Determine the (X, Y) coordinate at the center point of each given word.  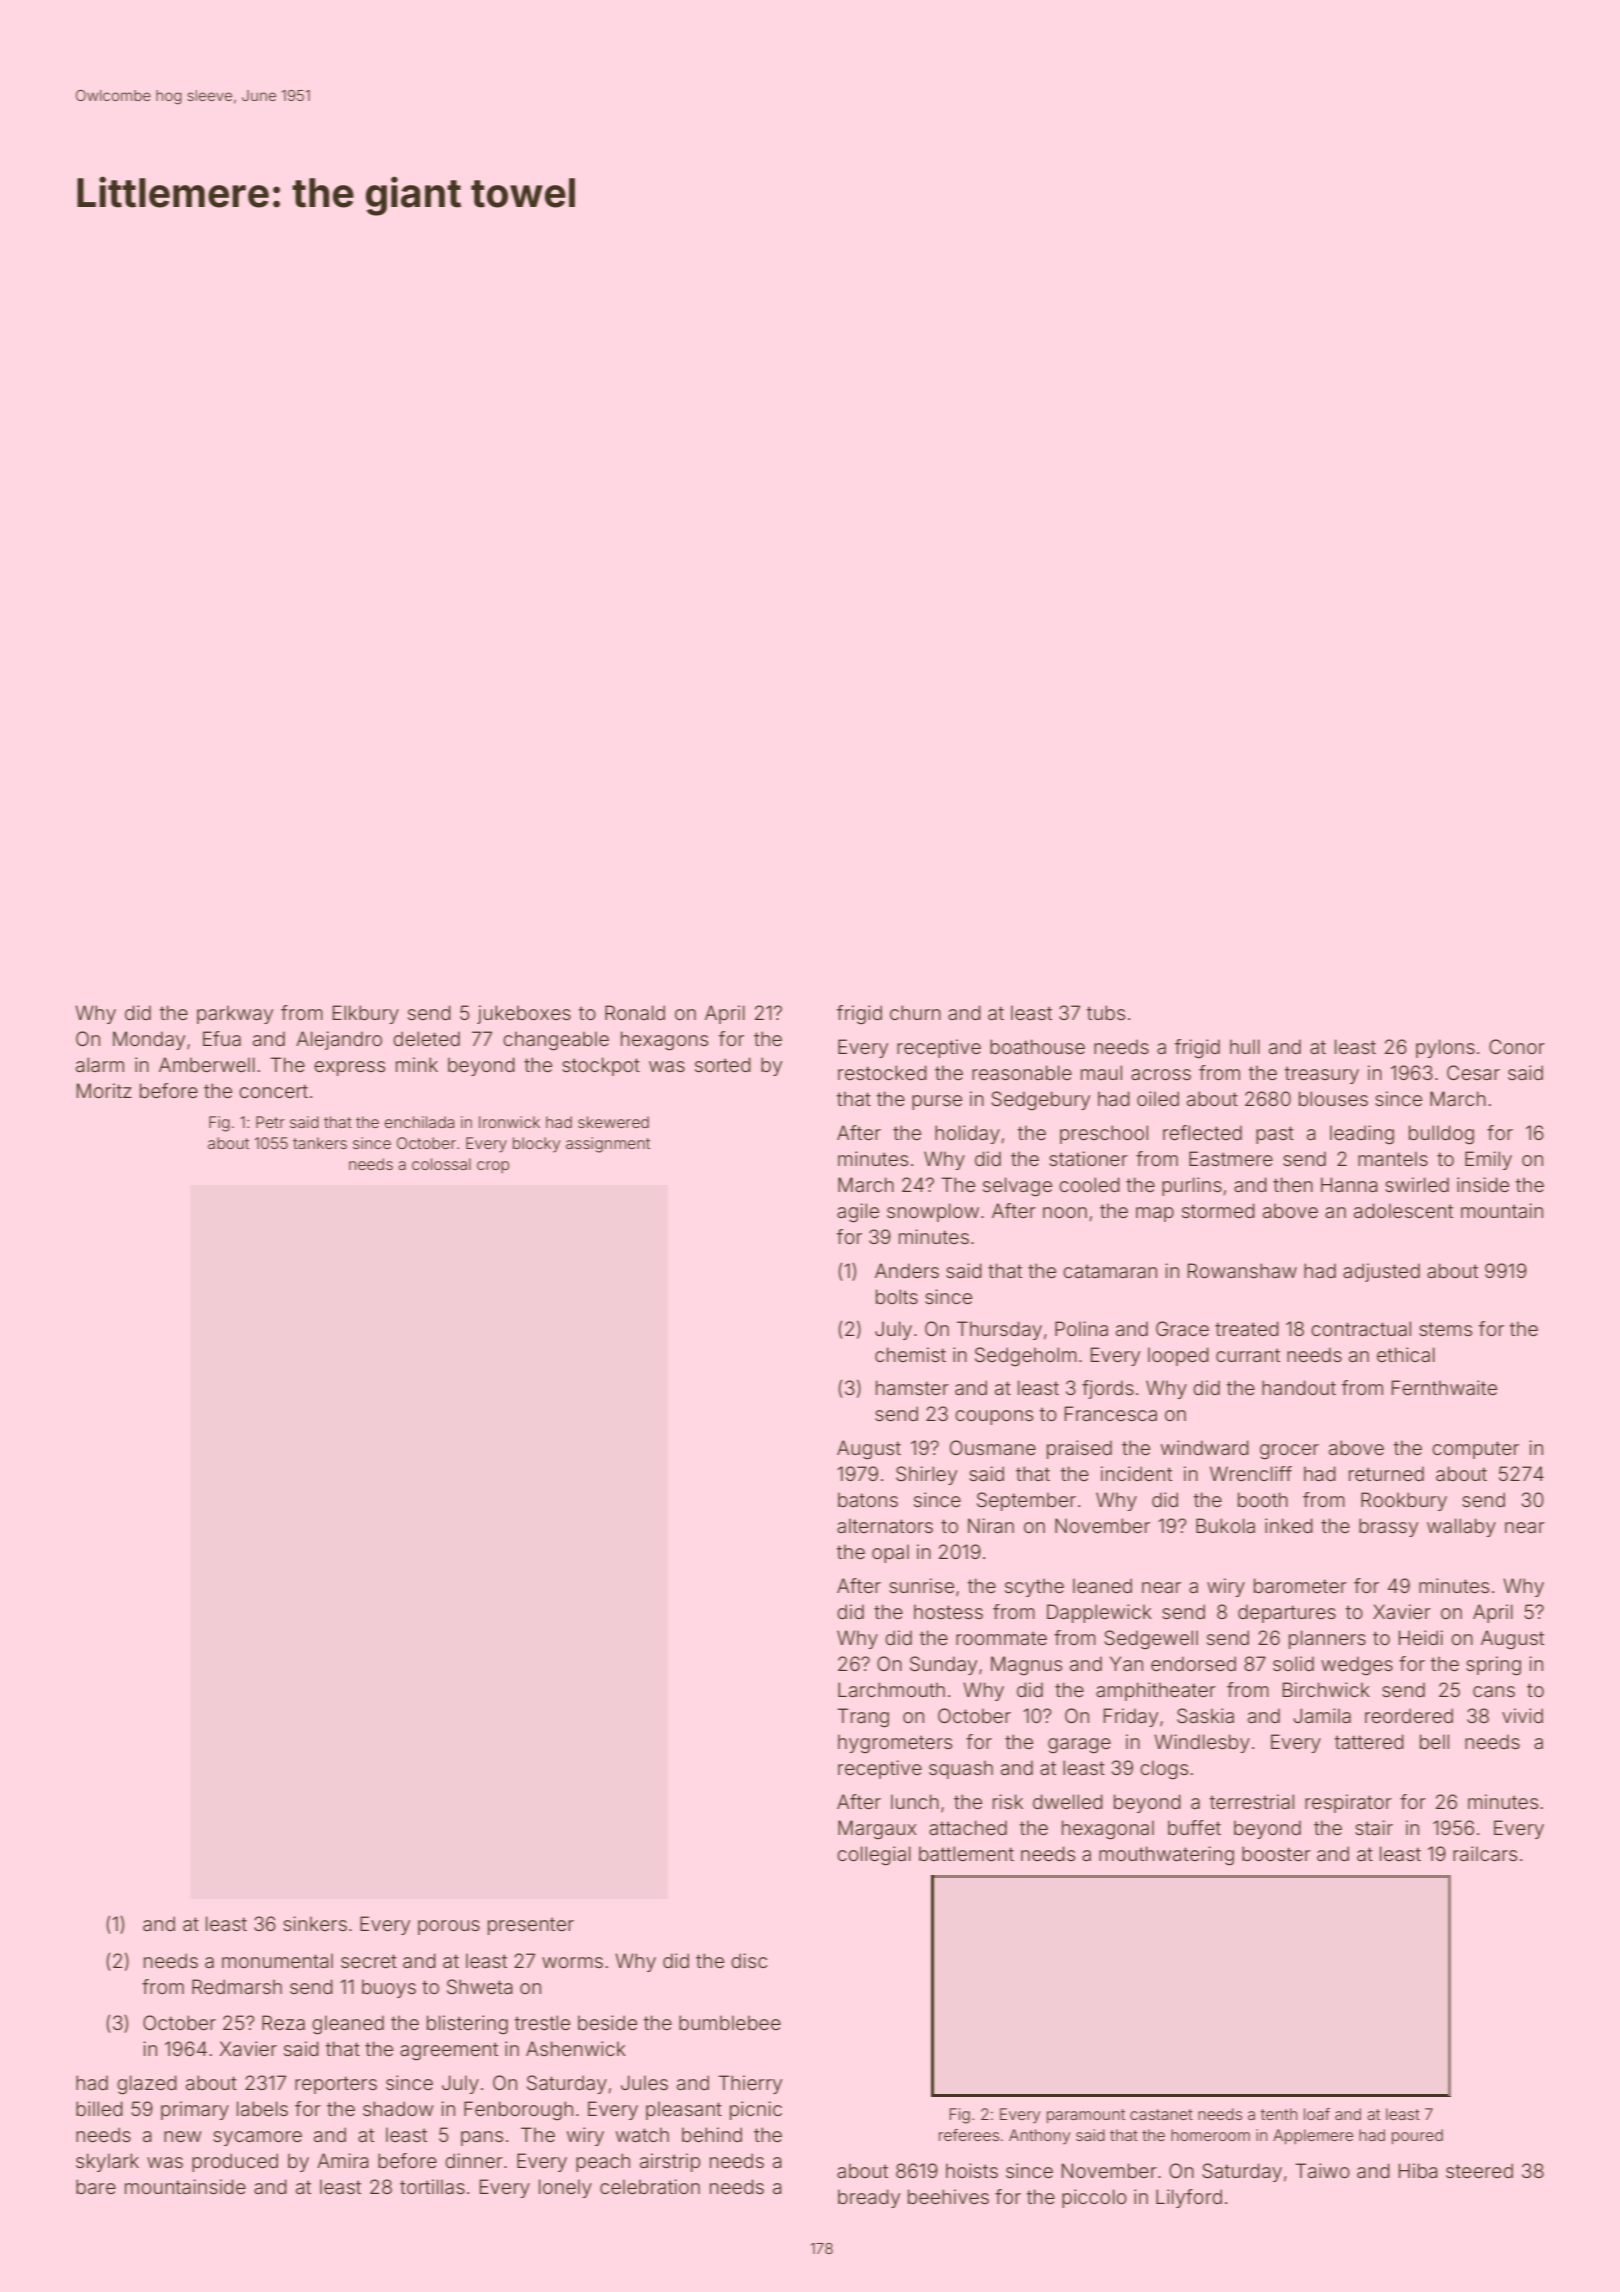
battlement (966, 1853)
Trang (863, 1718)
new (182, 2136)
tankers (320, 1143)
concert (273, 1091)
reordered (1409, 1715)
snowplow (933, 1212)
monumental (277, 1960)
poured (1417, 2136)
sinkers (315, 1923)
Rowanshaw (1242, 1270)
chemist (910, 1354)
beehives (948, 2196)
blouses (1333, 1098)
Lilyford (1189, 2198)
